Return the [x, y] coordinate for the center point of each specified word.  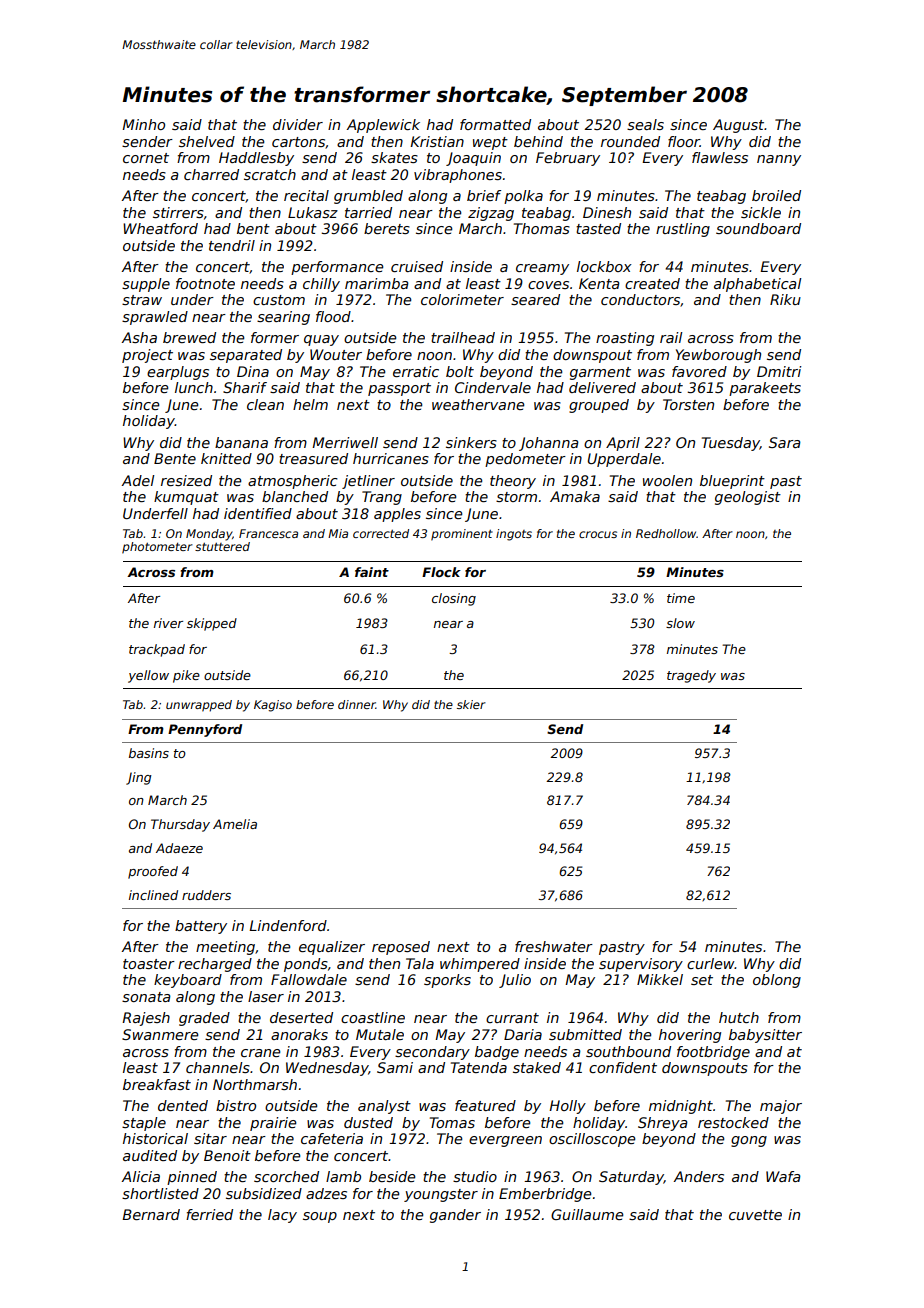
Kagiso [273, 706]
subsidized [264, 1193]
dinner [357, 704]
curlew [711, 963]
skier [471, 704]
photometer [157, 548]
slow [680, 623]
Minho [143, 124]
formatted [495, 124]
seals [645, 124]
